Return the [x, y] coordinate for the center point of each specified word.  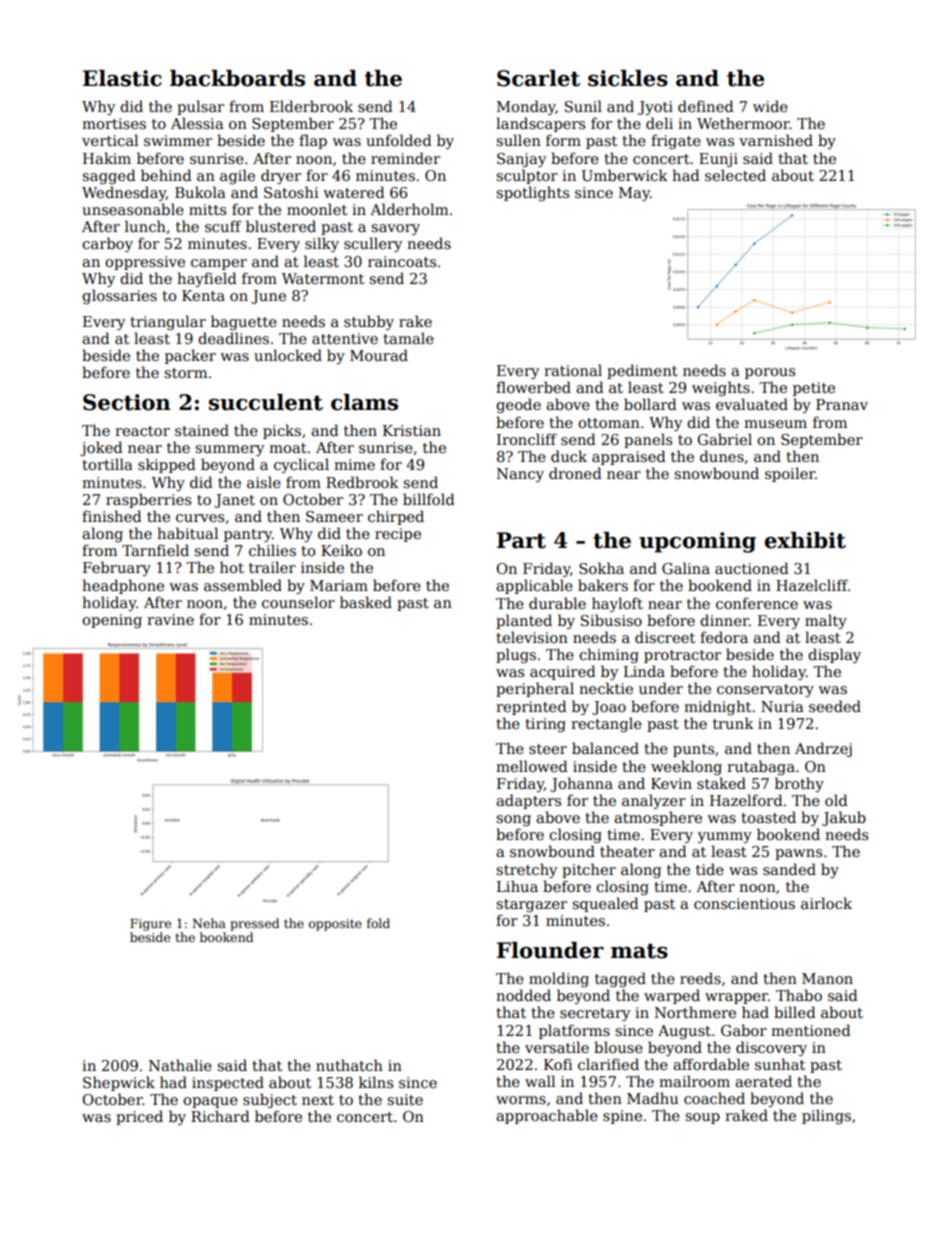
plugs [516, 655]
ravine [170, 619]
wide [770, 106]
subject [270, 1100]
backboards [237, 78]
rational [573, 370]
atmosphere [658, 818]
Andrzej [823, 749]
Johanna [581, 784]
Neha [209, 923]
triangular [168, 322]
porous [770, 373]
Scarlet [538, 78]
